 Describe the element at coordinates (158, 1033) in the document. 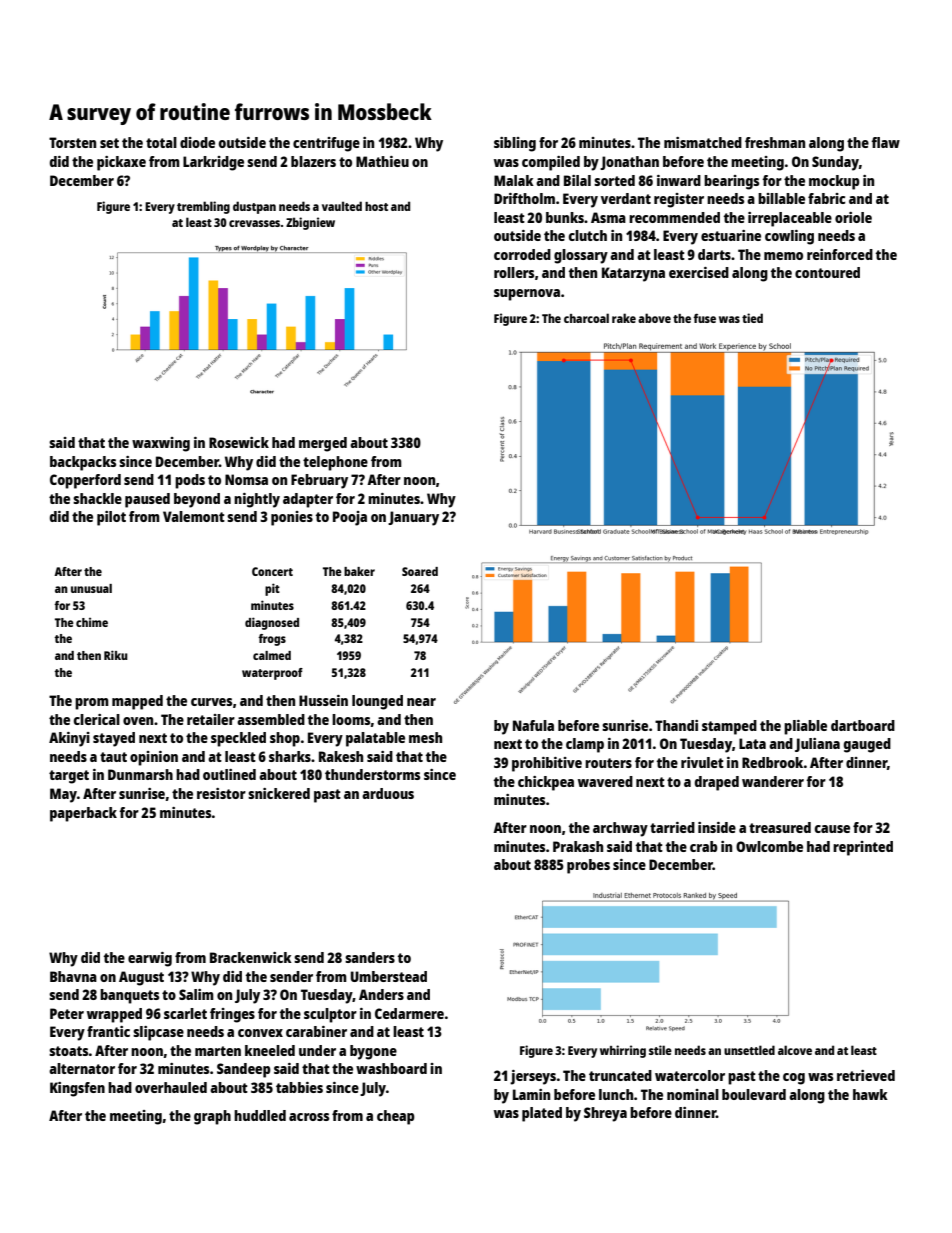

I see `slipcase` at that location.
